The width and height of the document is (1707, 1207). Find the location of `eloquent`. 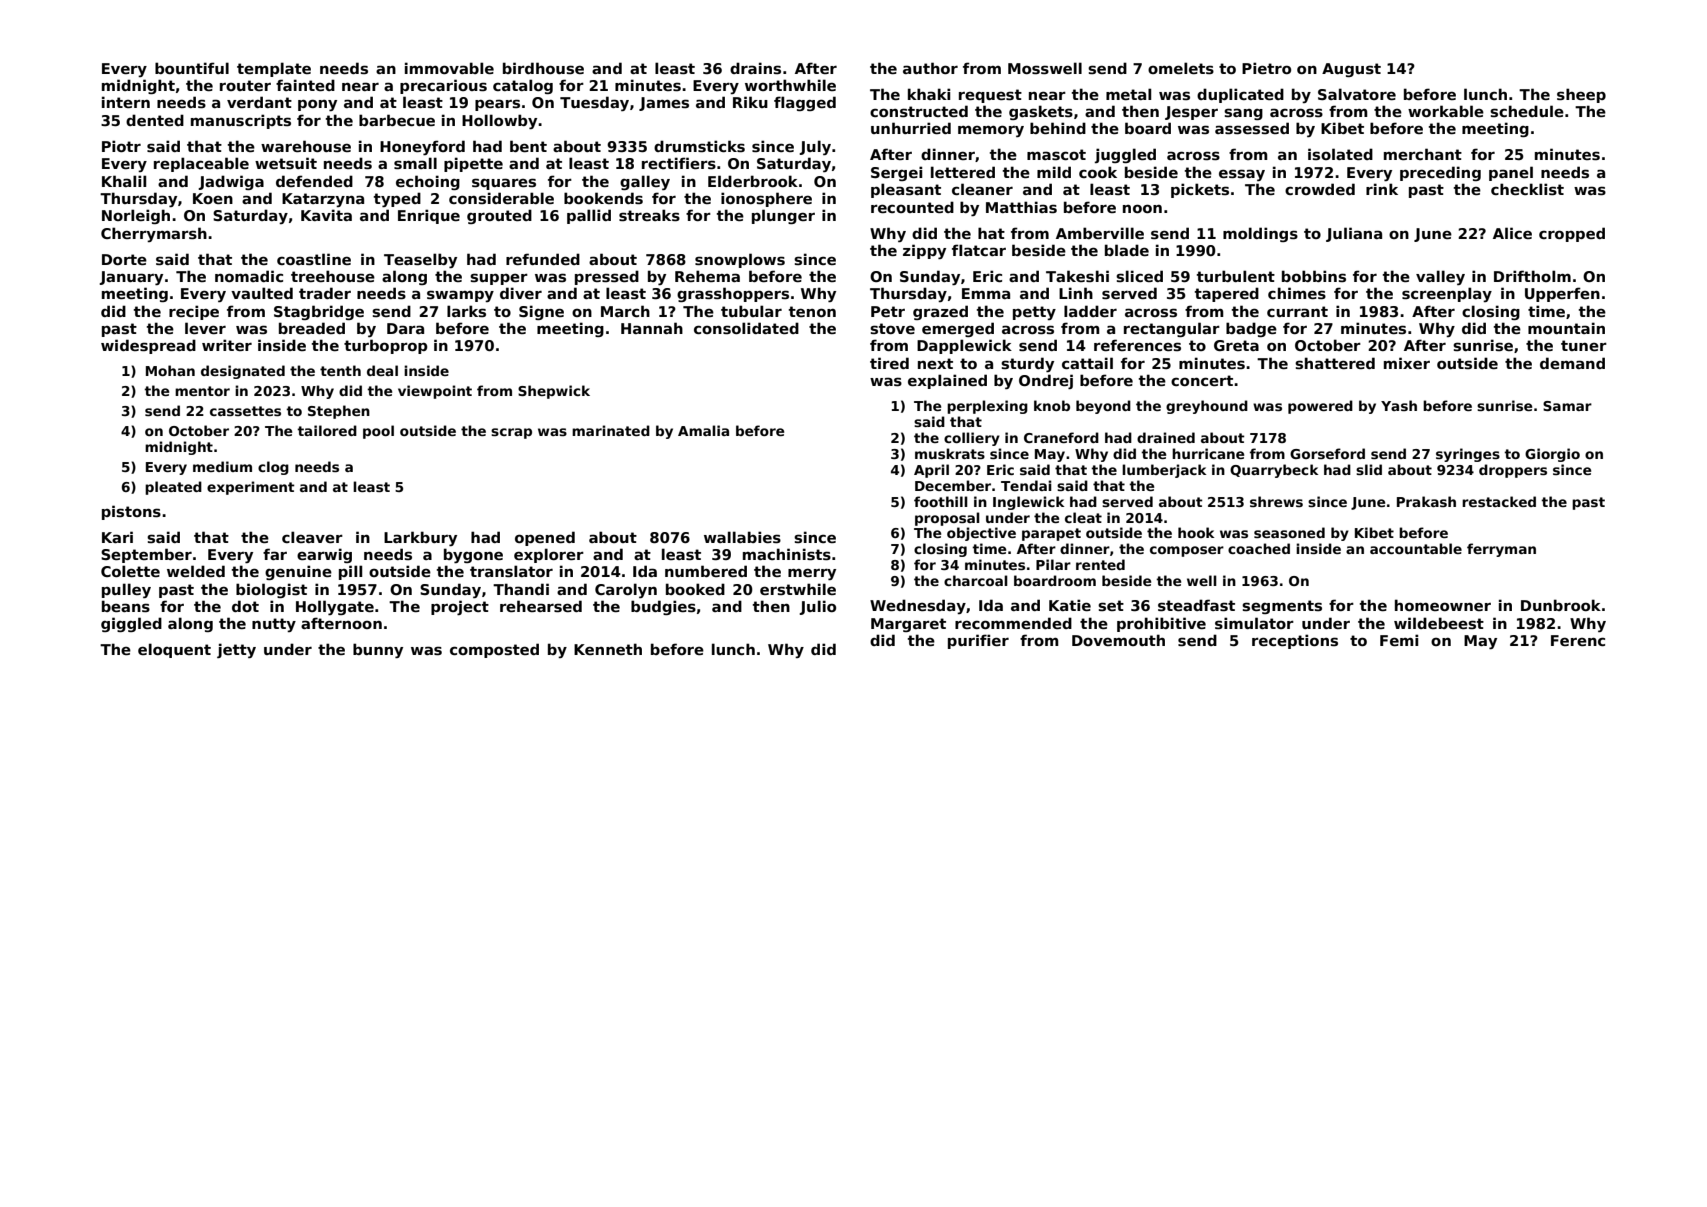

eloquent is located at coordinates (174, 650).
